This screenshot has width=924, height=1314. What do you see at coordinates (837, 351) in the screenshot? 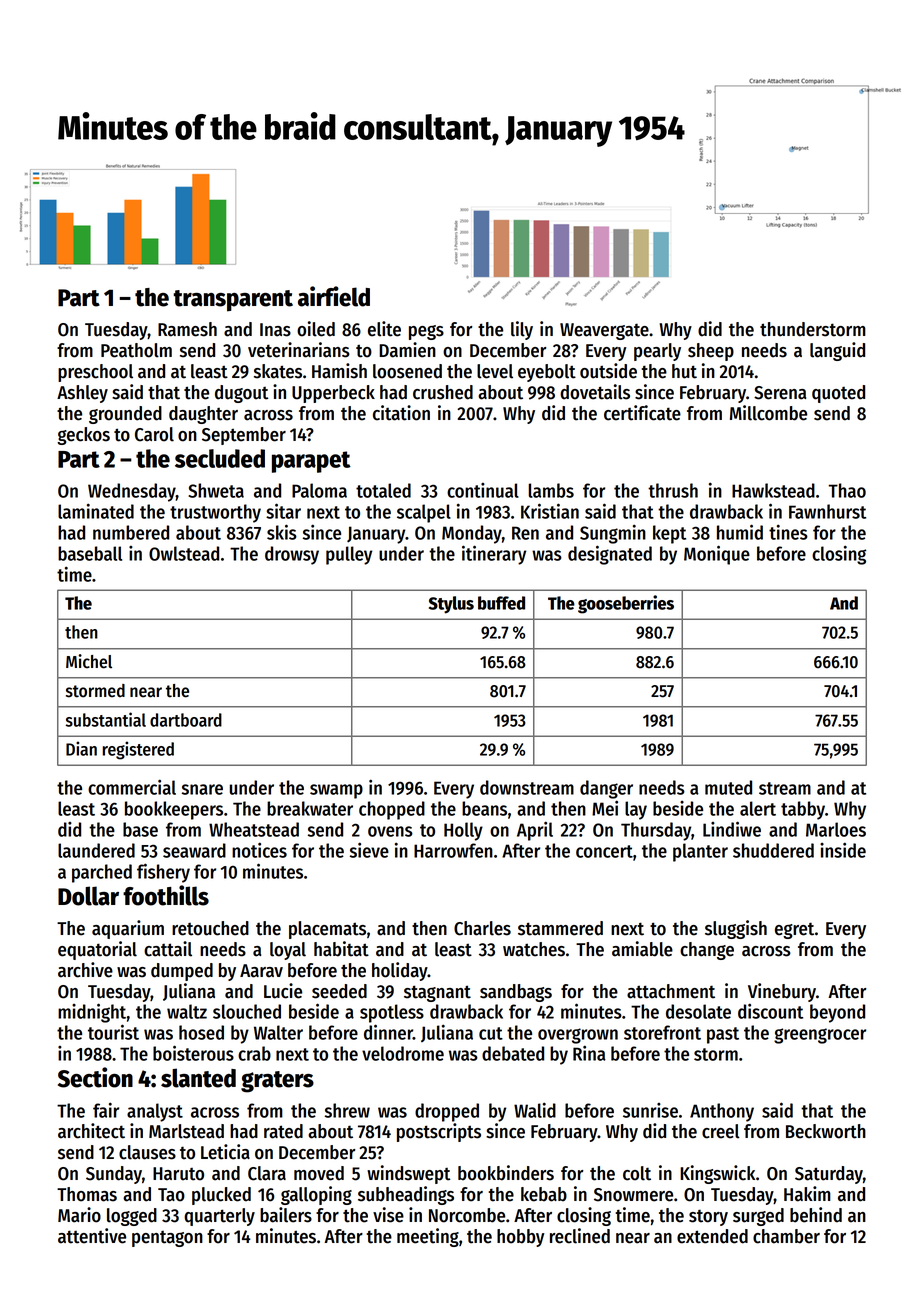
I see `languid` at bounding box center [837, 351].
